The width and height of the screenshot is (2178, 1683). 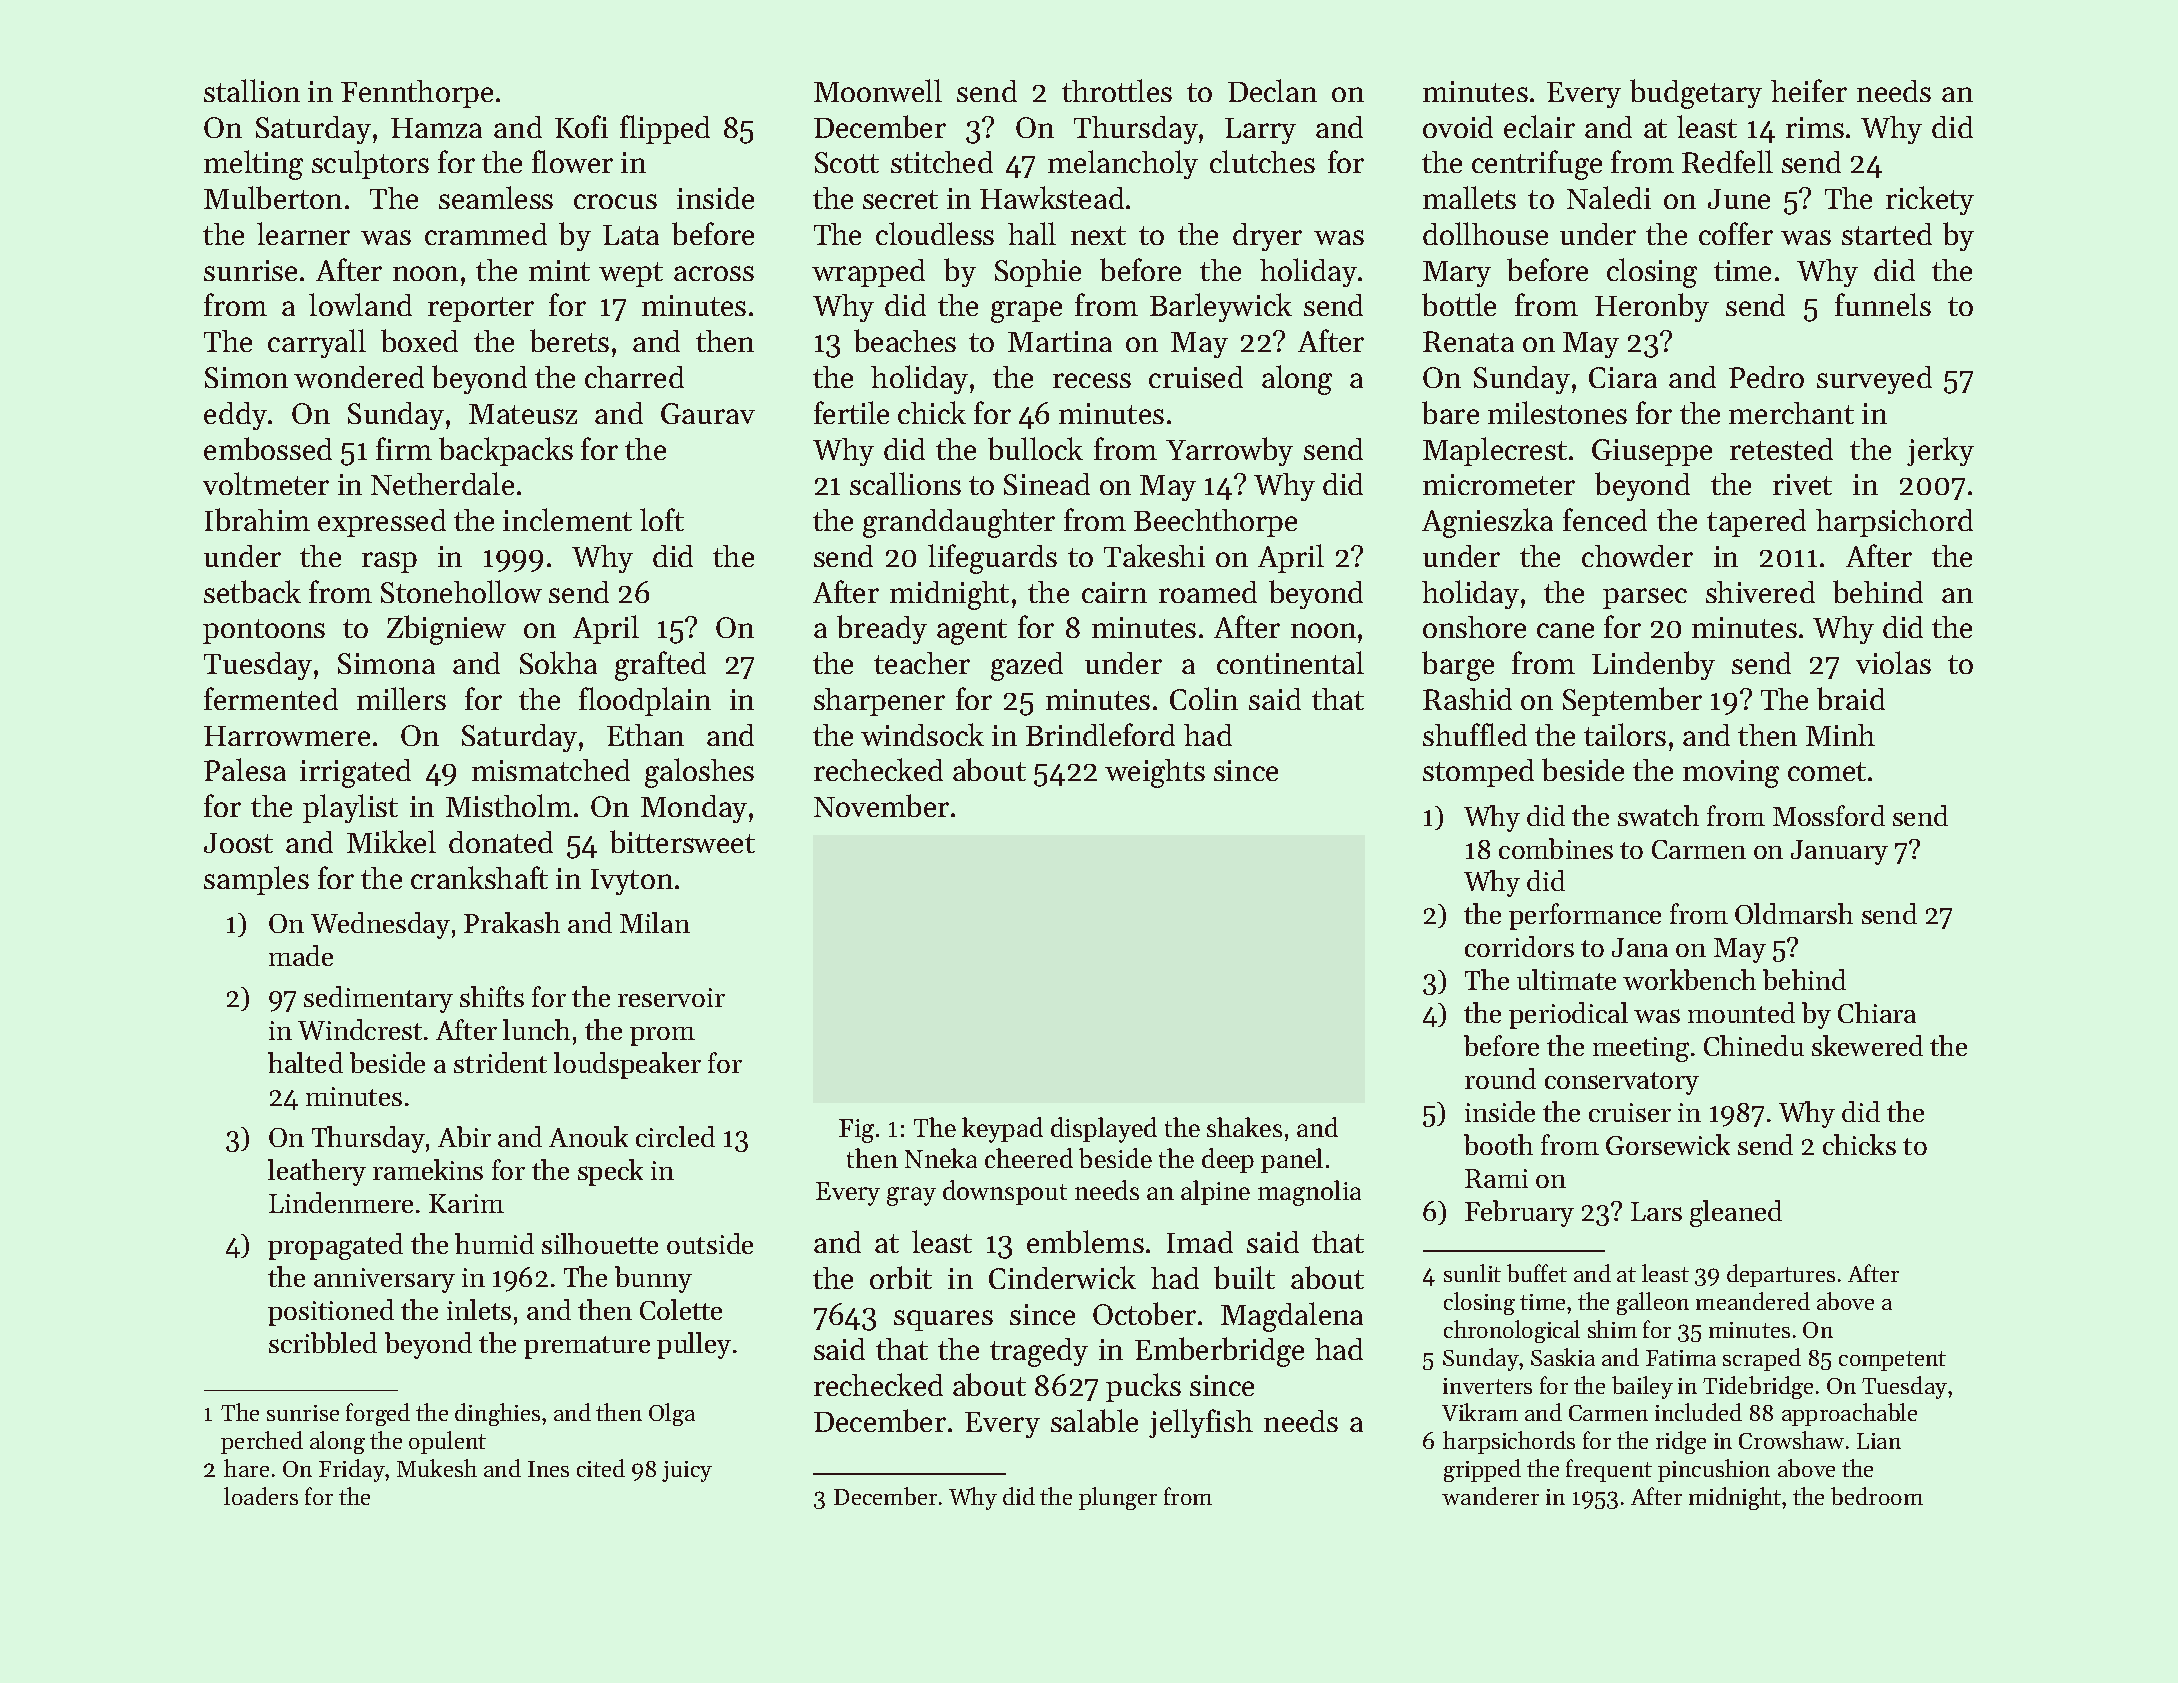 What do you see at coordinates (1794, 913) in the screenshot?
I see `Oldmarsh` at bounding box center [1794, 913].
